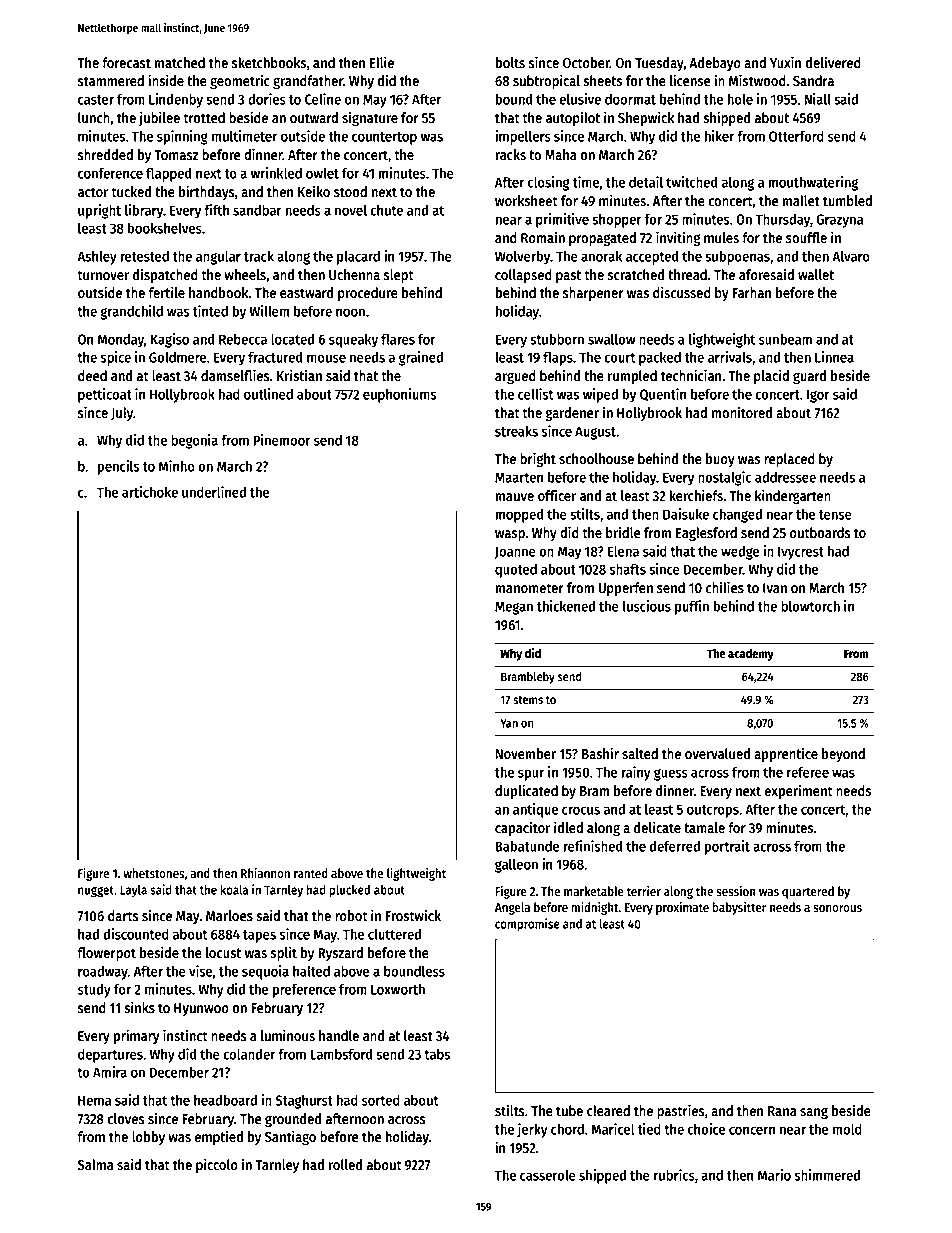  What do you see at coordinates (548, 1175) in the page?
I see `casserole` at bounding box center [548, 1175].
